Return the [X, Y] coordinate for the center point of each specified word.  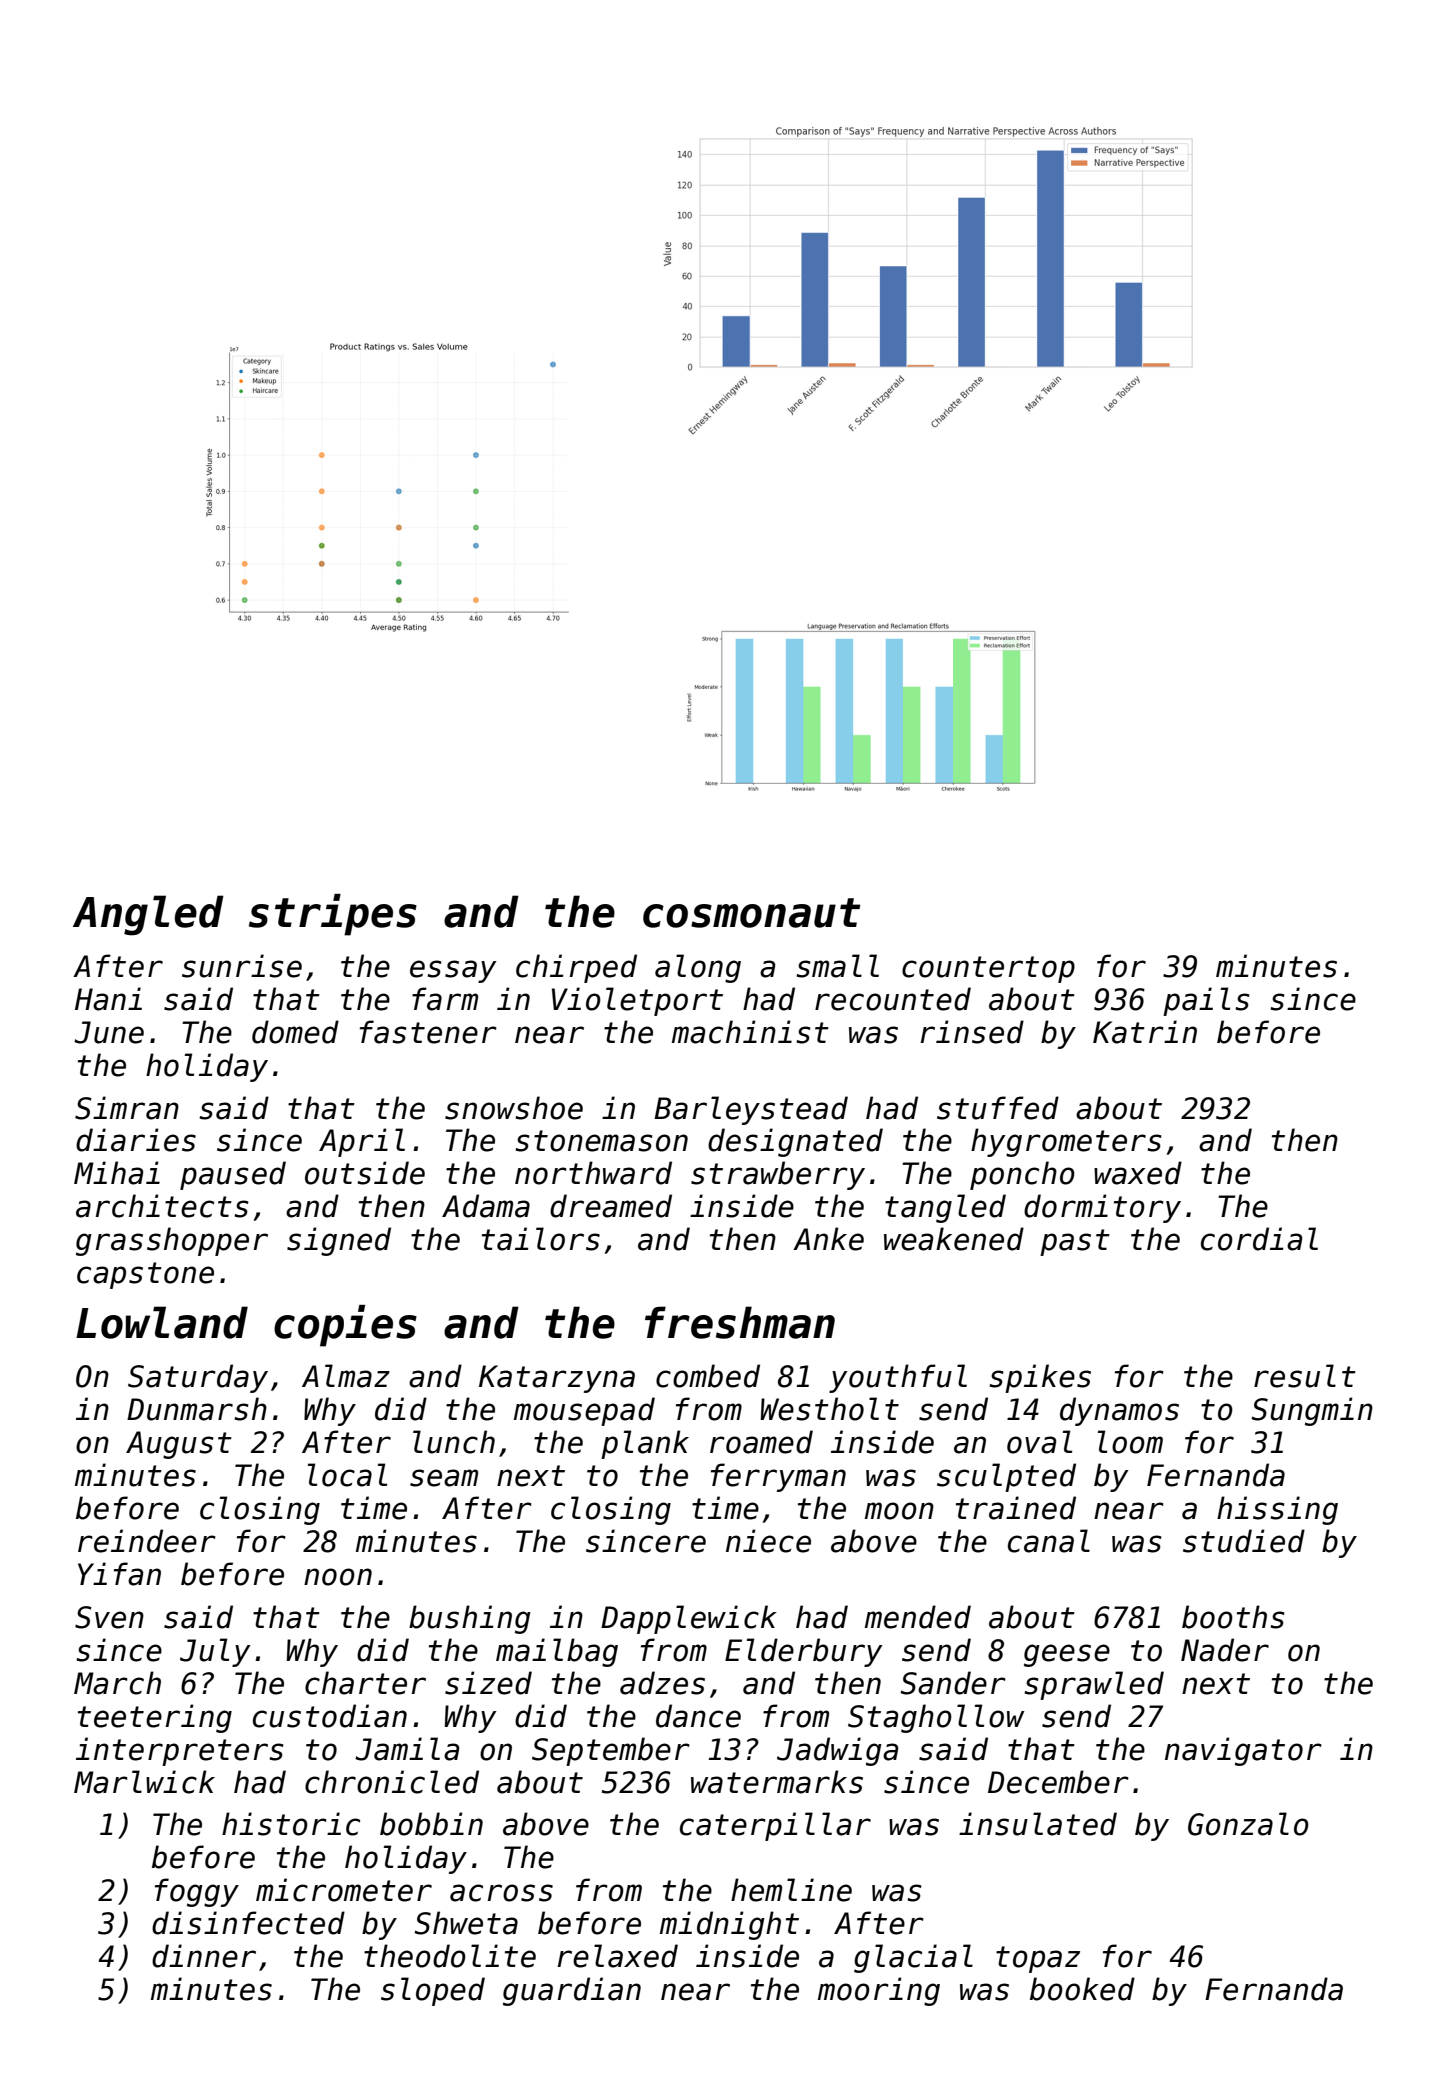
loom [1130, 1442]
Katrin [1145, 1032]
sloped [433, 1991]
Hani [108, 999]
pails [1206, 1001]
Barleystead [751, 1110]
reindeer [147, 1541]
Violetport [637, 1001]
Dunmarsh [197, 1409]
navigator [1243, 1751]
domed [295, 1032]
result [1305, 1376]
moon [899, 1511]
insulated [1038, 1824]
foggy [197, 1892]
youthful [898, 1378]
